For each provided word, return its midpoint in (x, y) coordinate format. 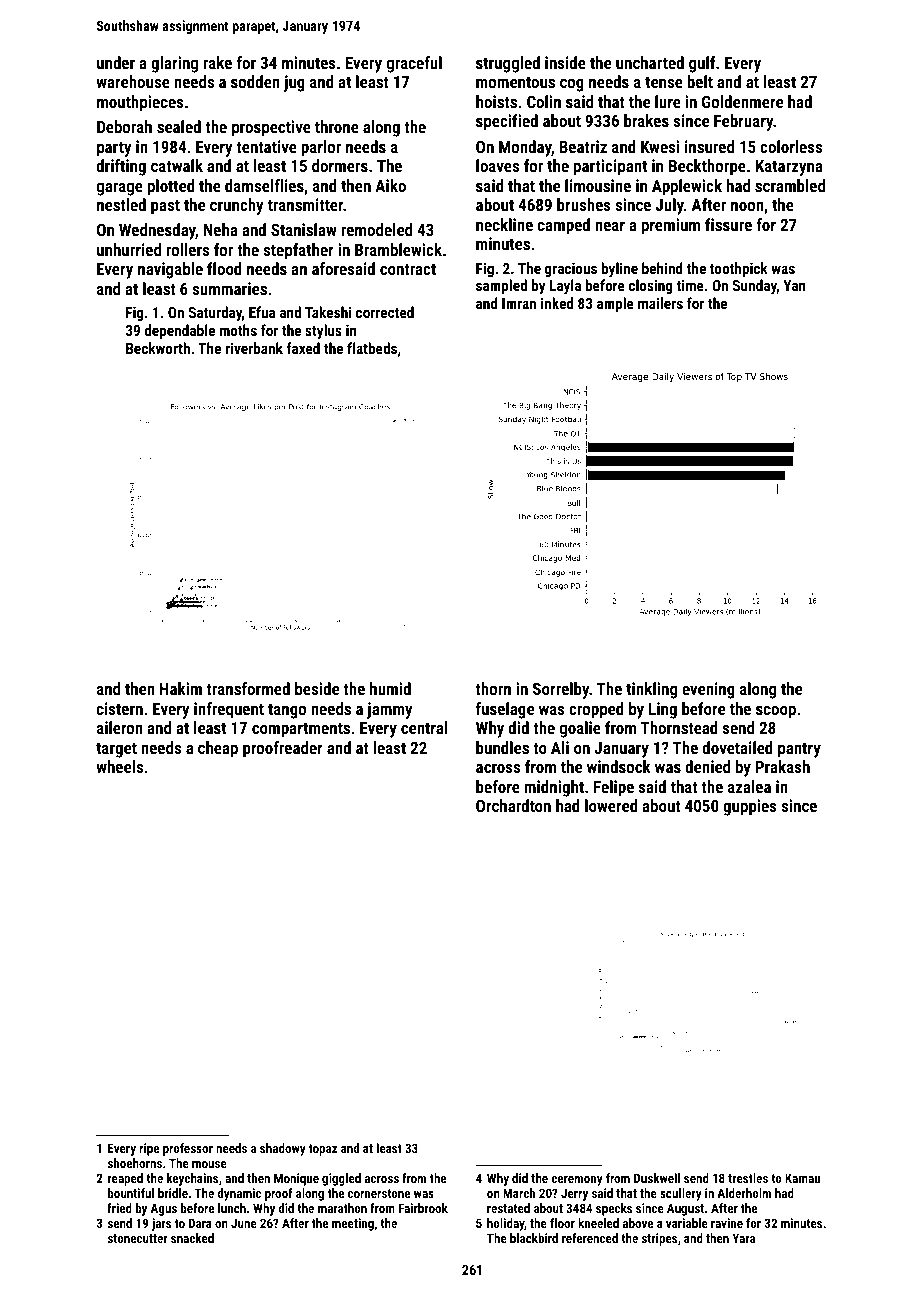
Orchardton (513, 805)
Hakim (181, 688)
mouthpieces (140, 103)
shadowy (283, 1149)
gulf (702, 64)
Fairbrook (423, 1208)
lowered (611, 805)
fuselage (505, 710)
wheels (119, 766)
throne (337, 126)
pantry (799, 750)
